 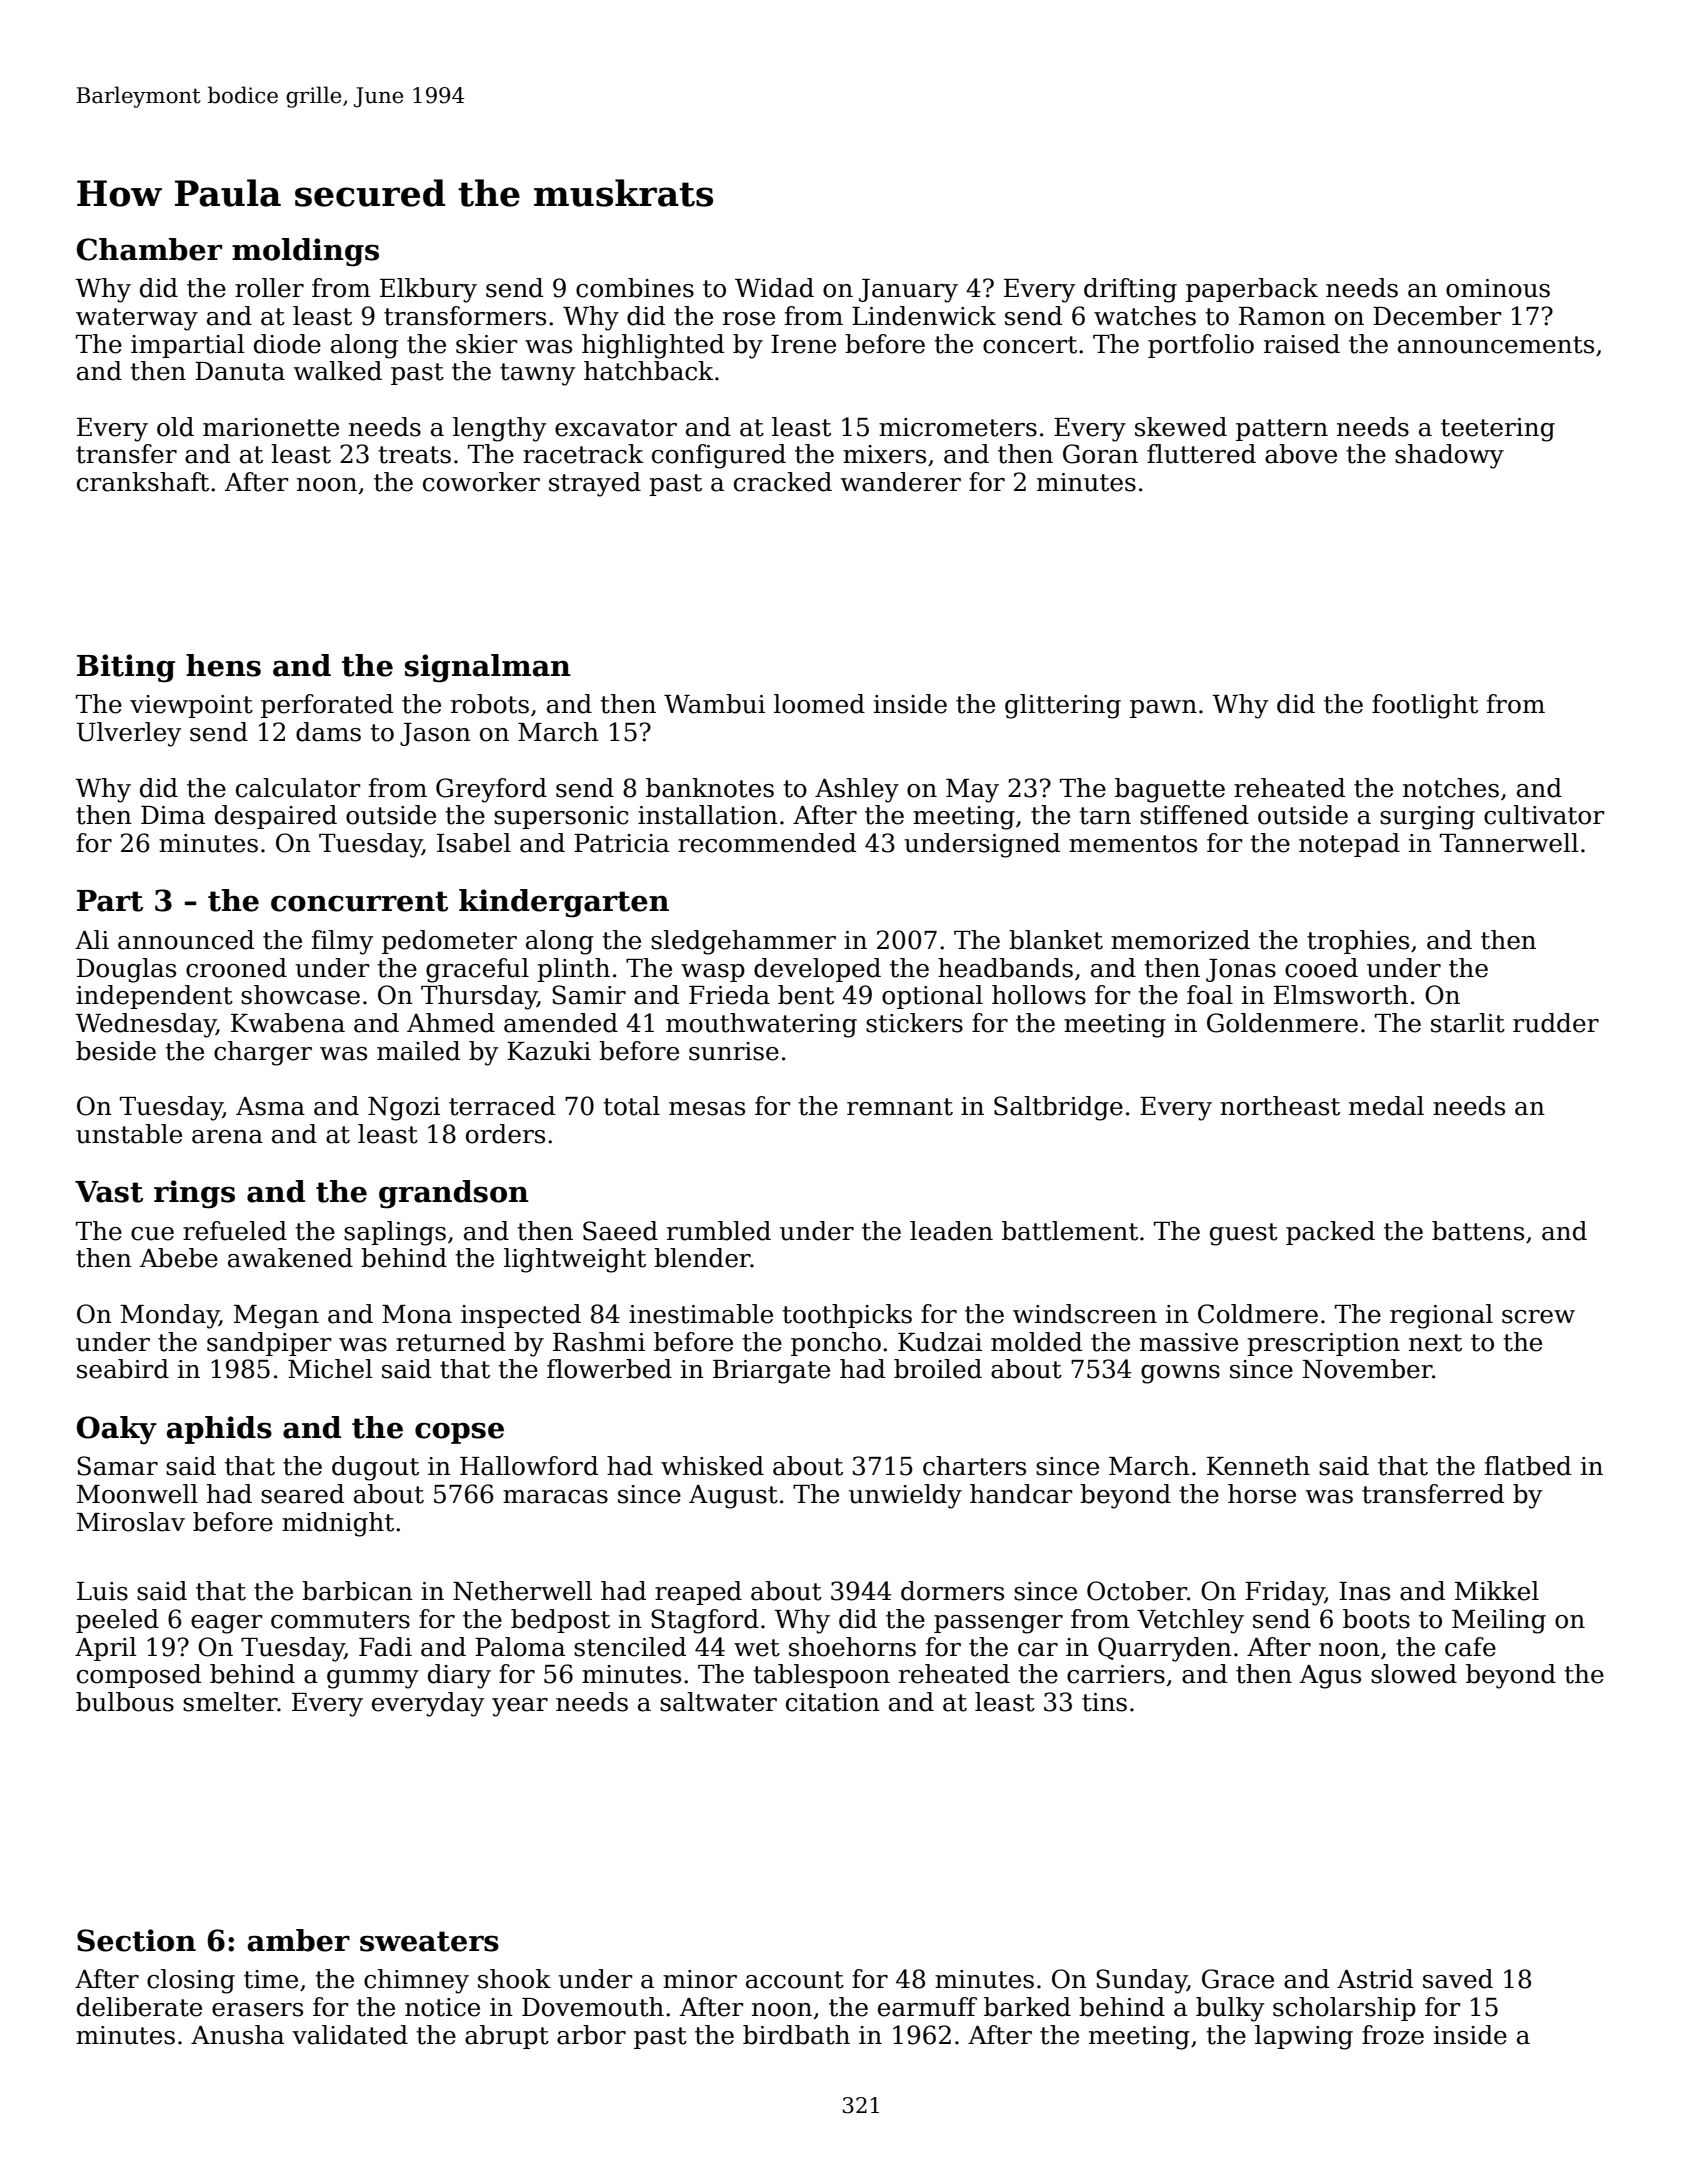 I want to click on Goldenmere, so click(x=1282, y=1023).
